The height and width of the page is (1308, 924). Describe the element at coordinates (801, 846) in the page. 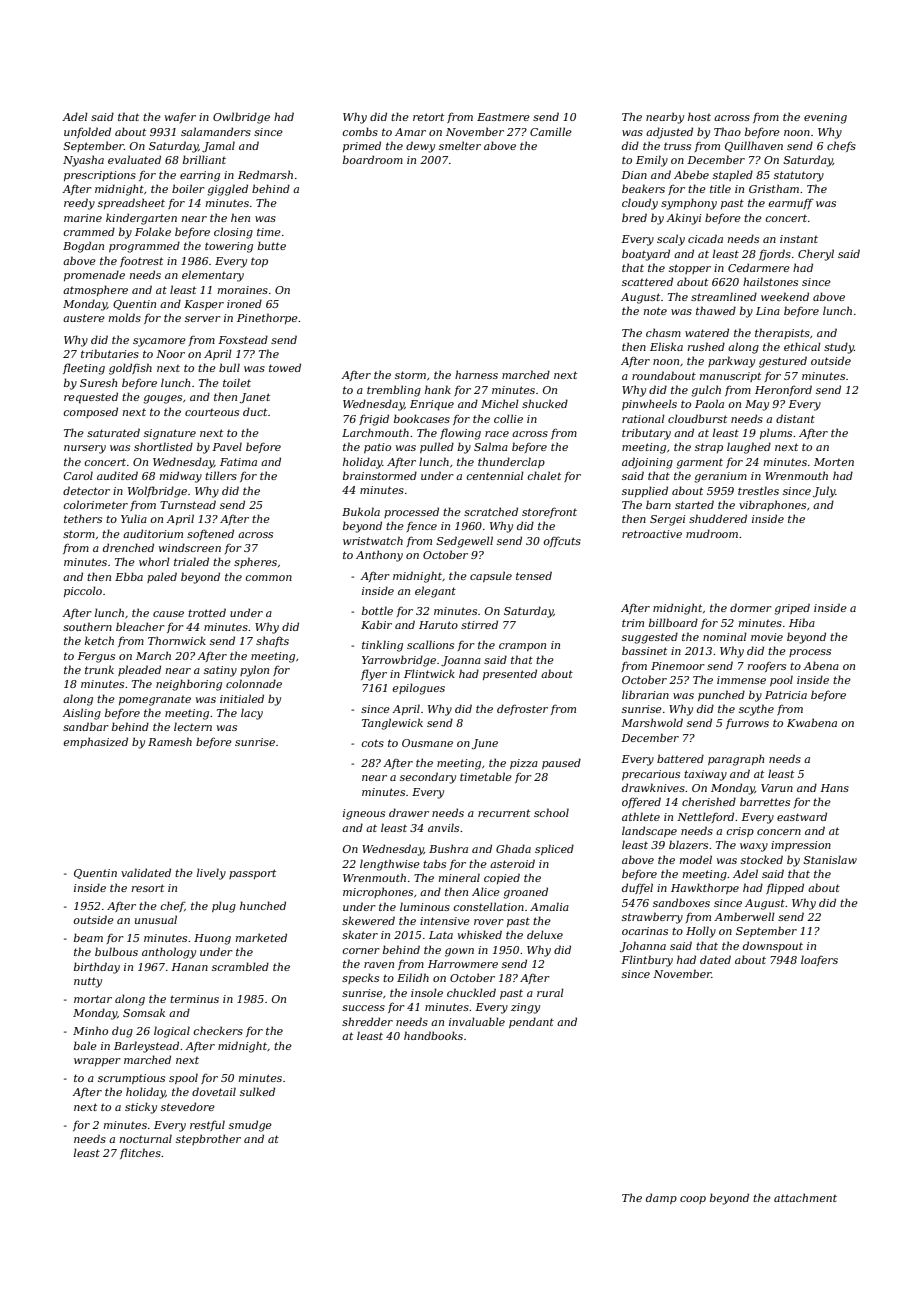

I see `impression` at that location.
